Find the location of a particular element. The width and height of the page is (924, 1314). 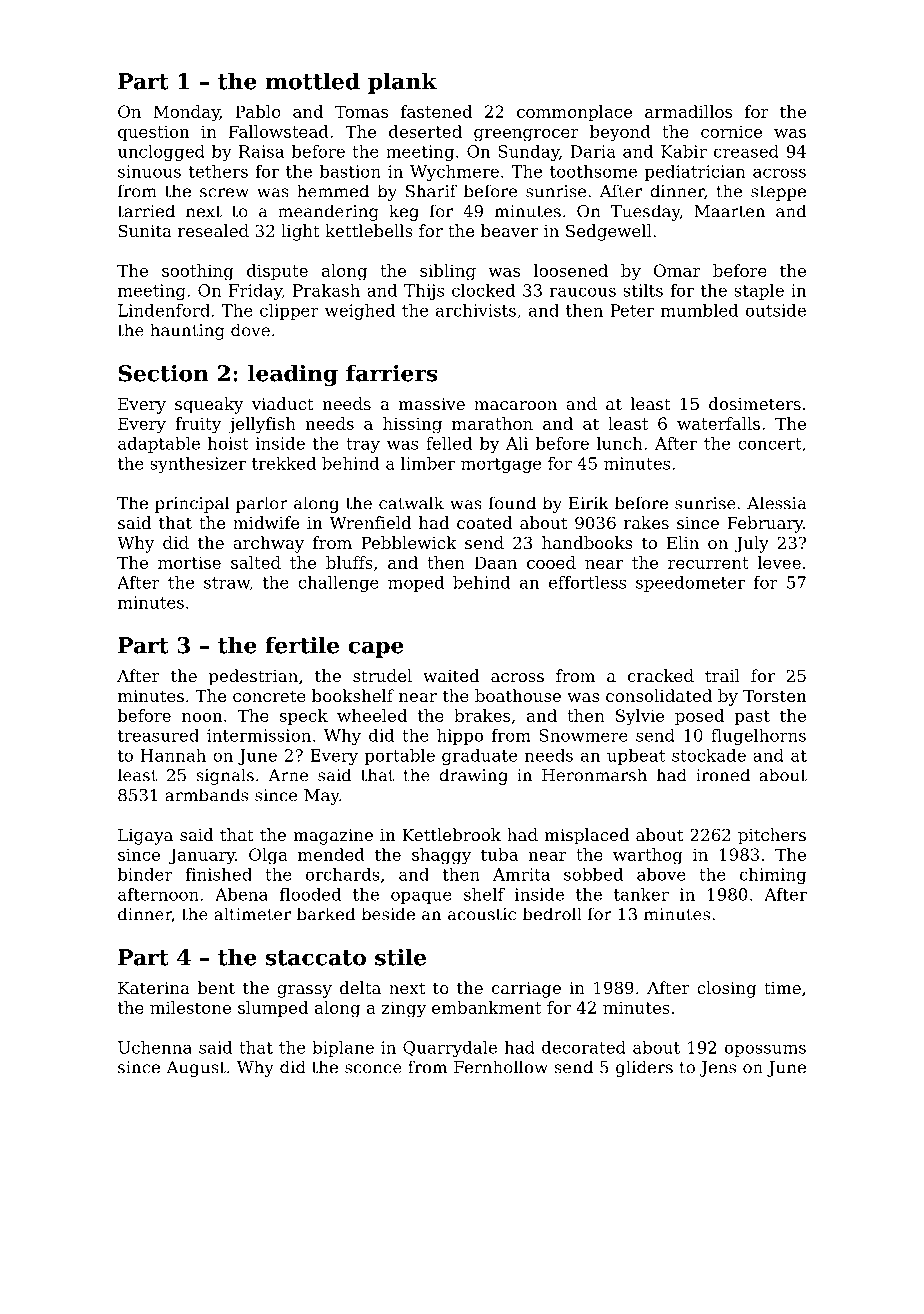

sconce is located at coordinates (373, 1069).
